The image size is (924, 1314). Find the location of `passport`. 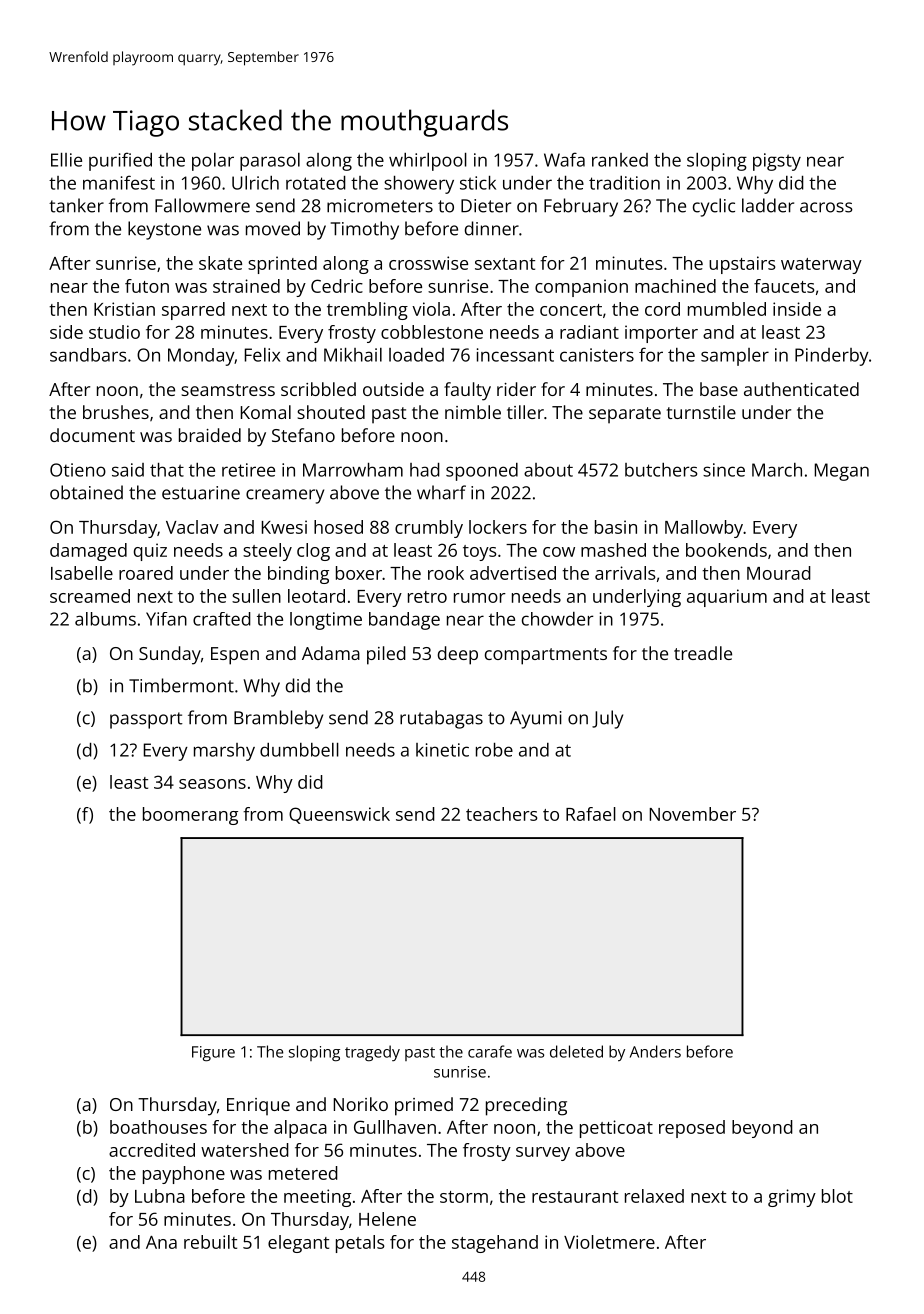

passport is located at coordinates (146, 720).
